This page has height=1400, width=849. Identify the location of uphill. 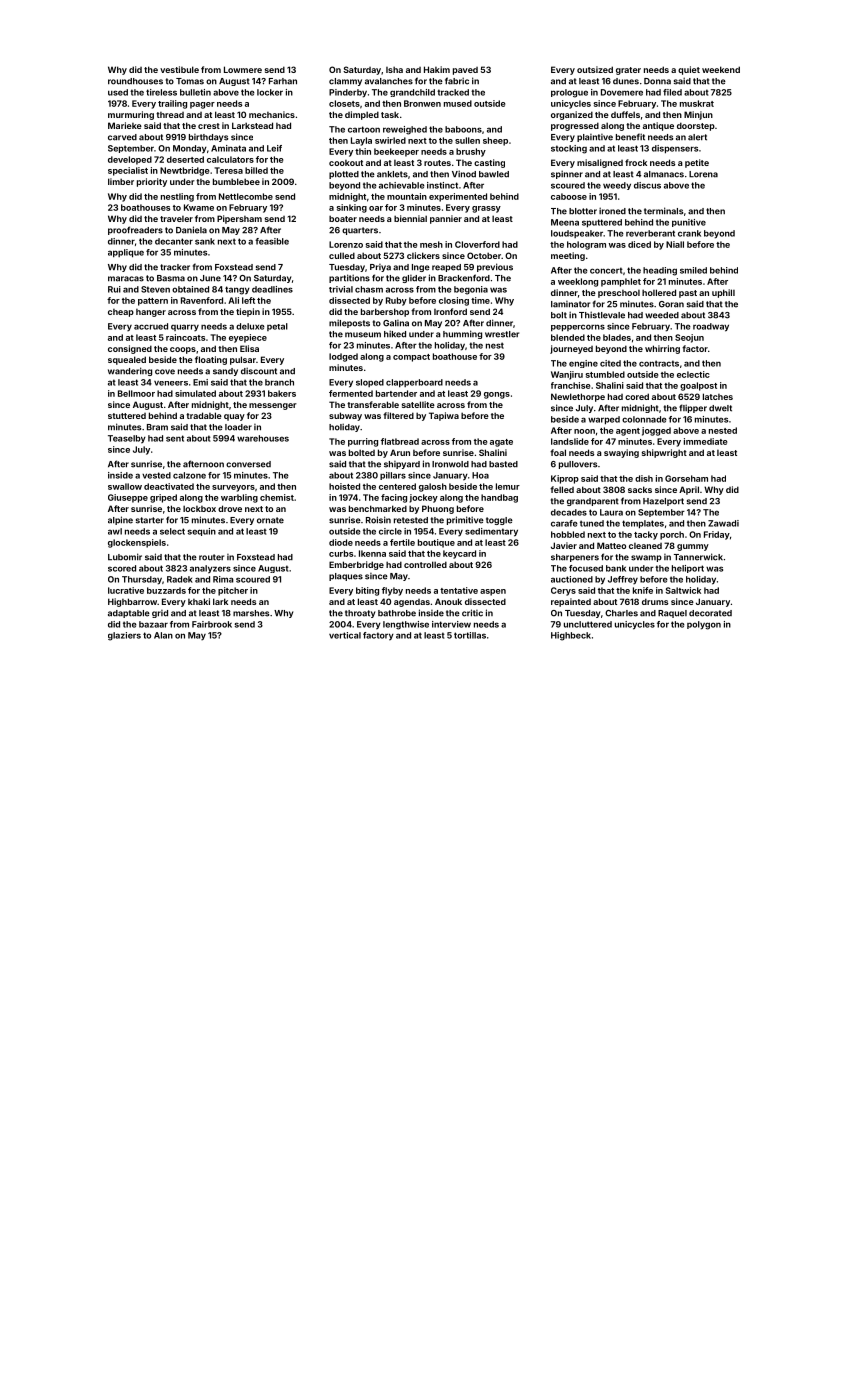
(723, 293).
